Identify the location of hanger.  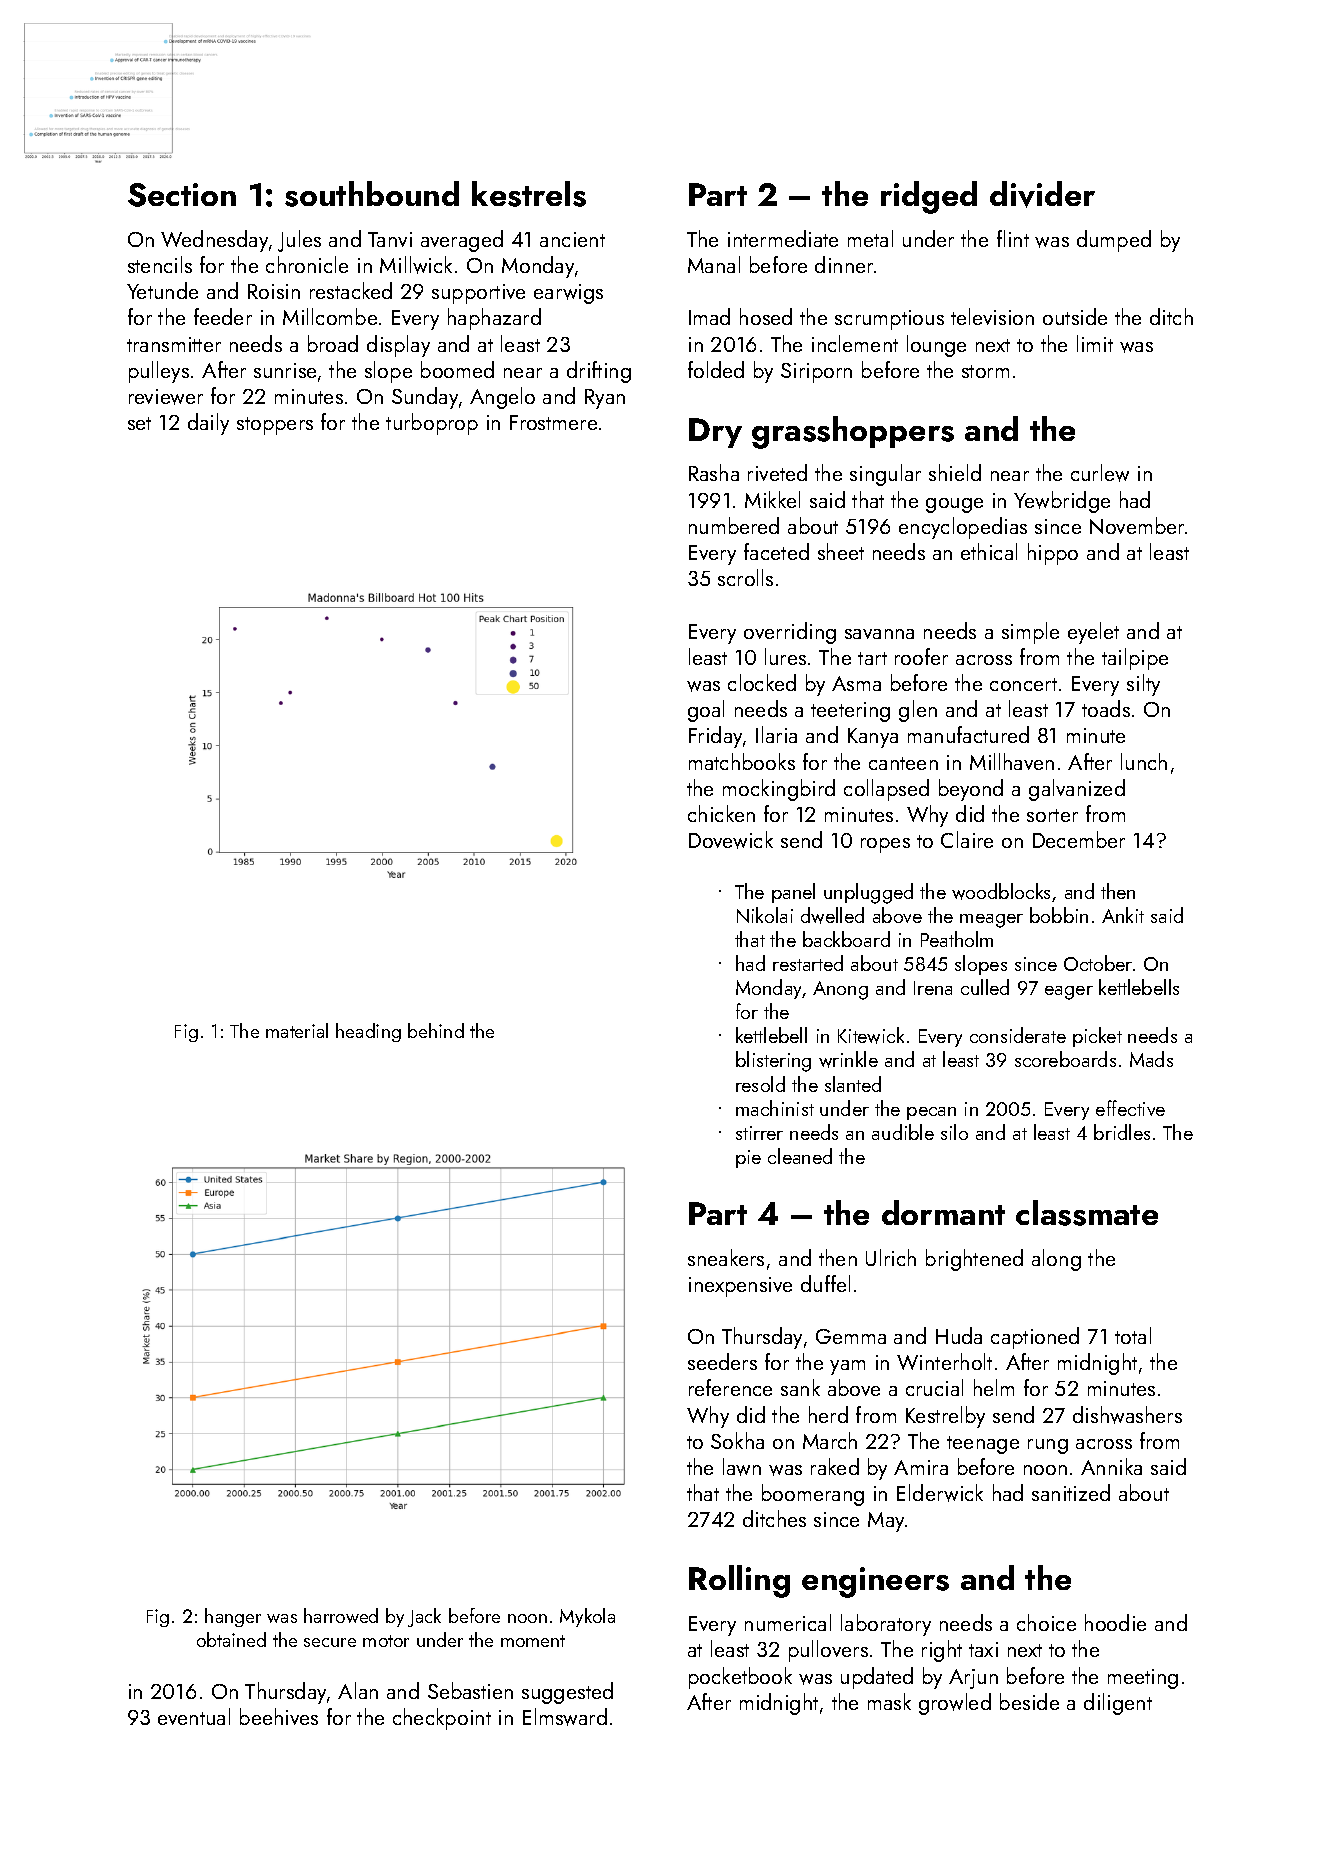
(233, 1617).
